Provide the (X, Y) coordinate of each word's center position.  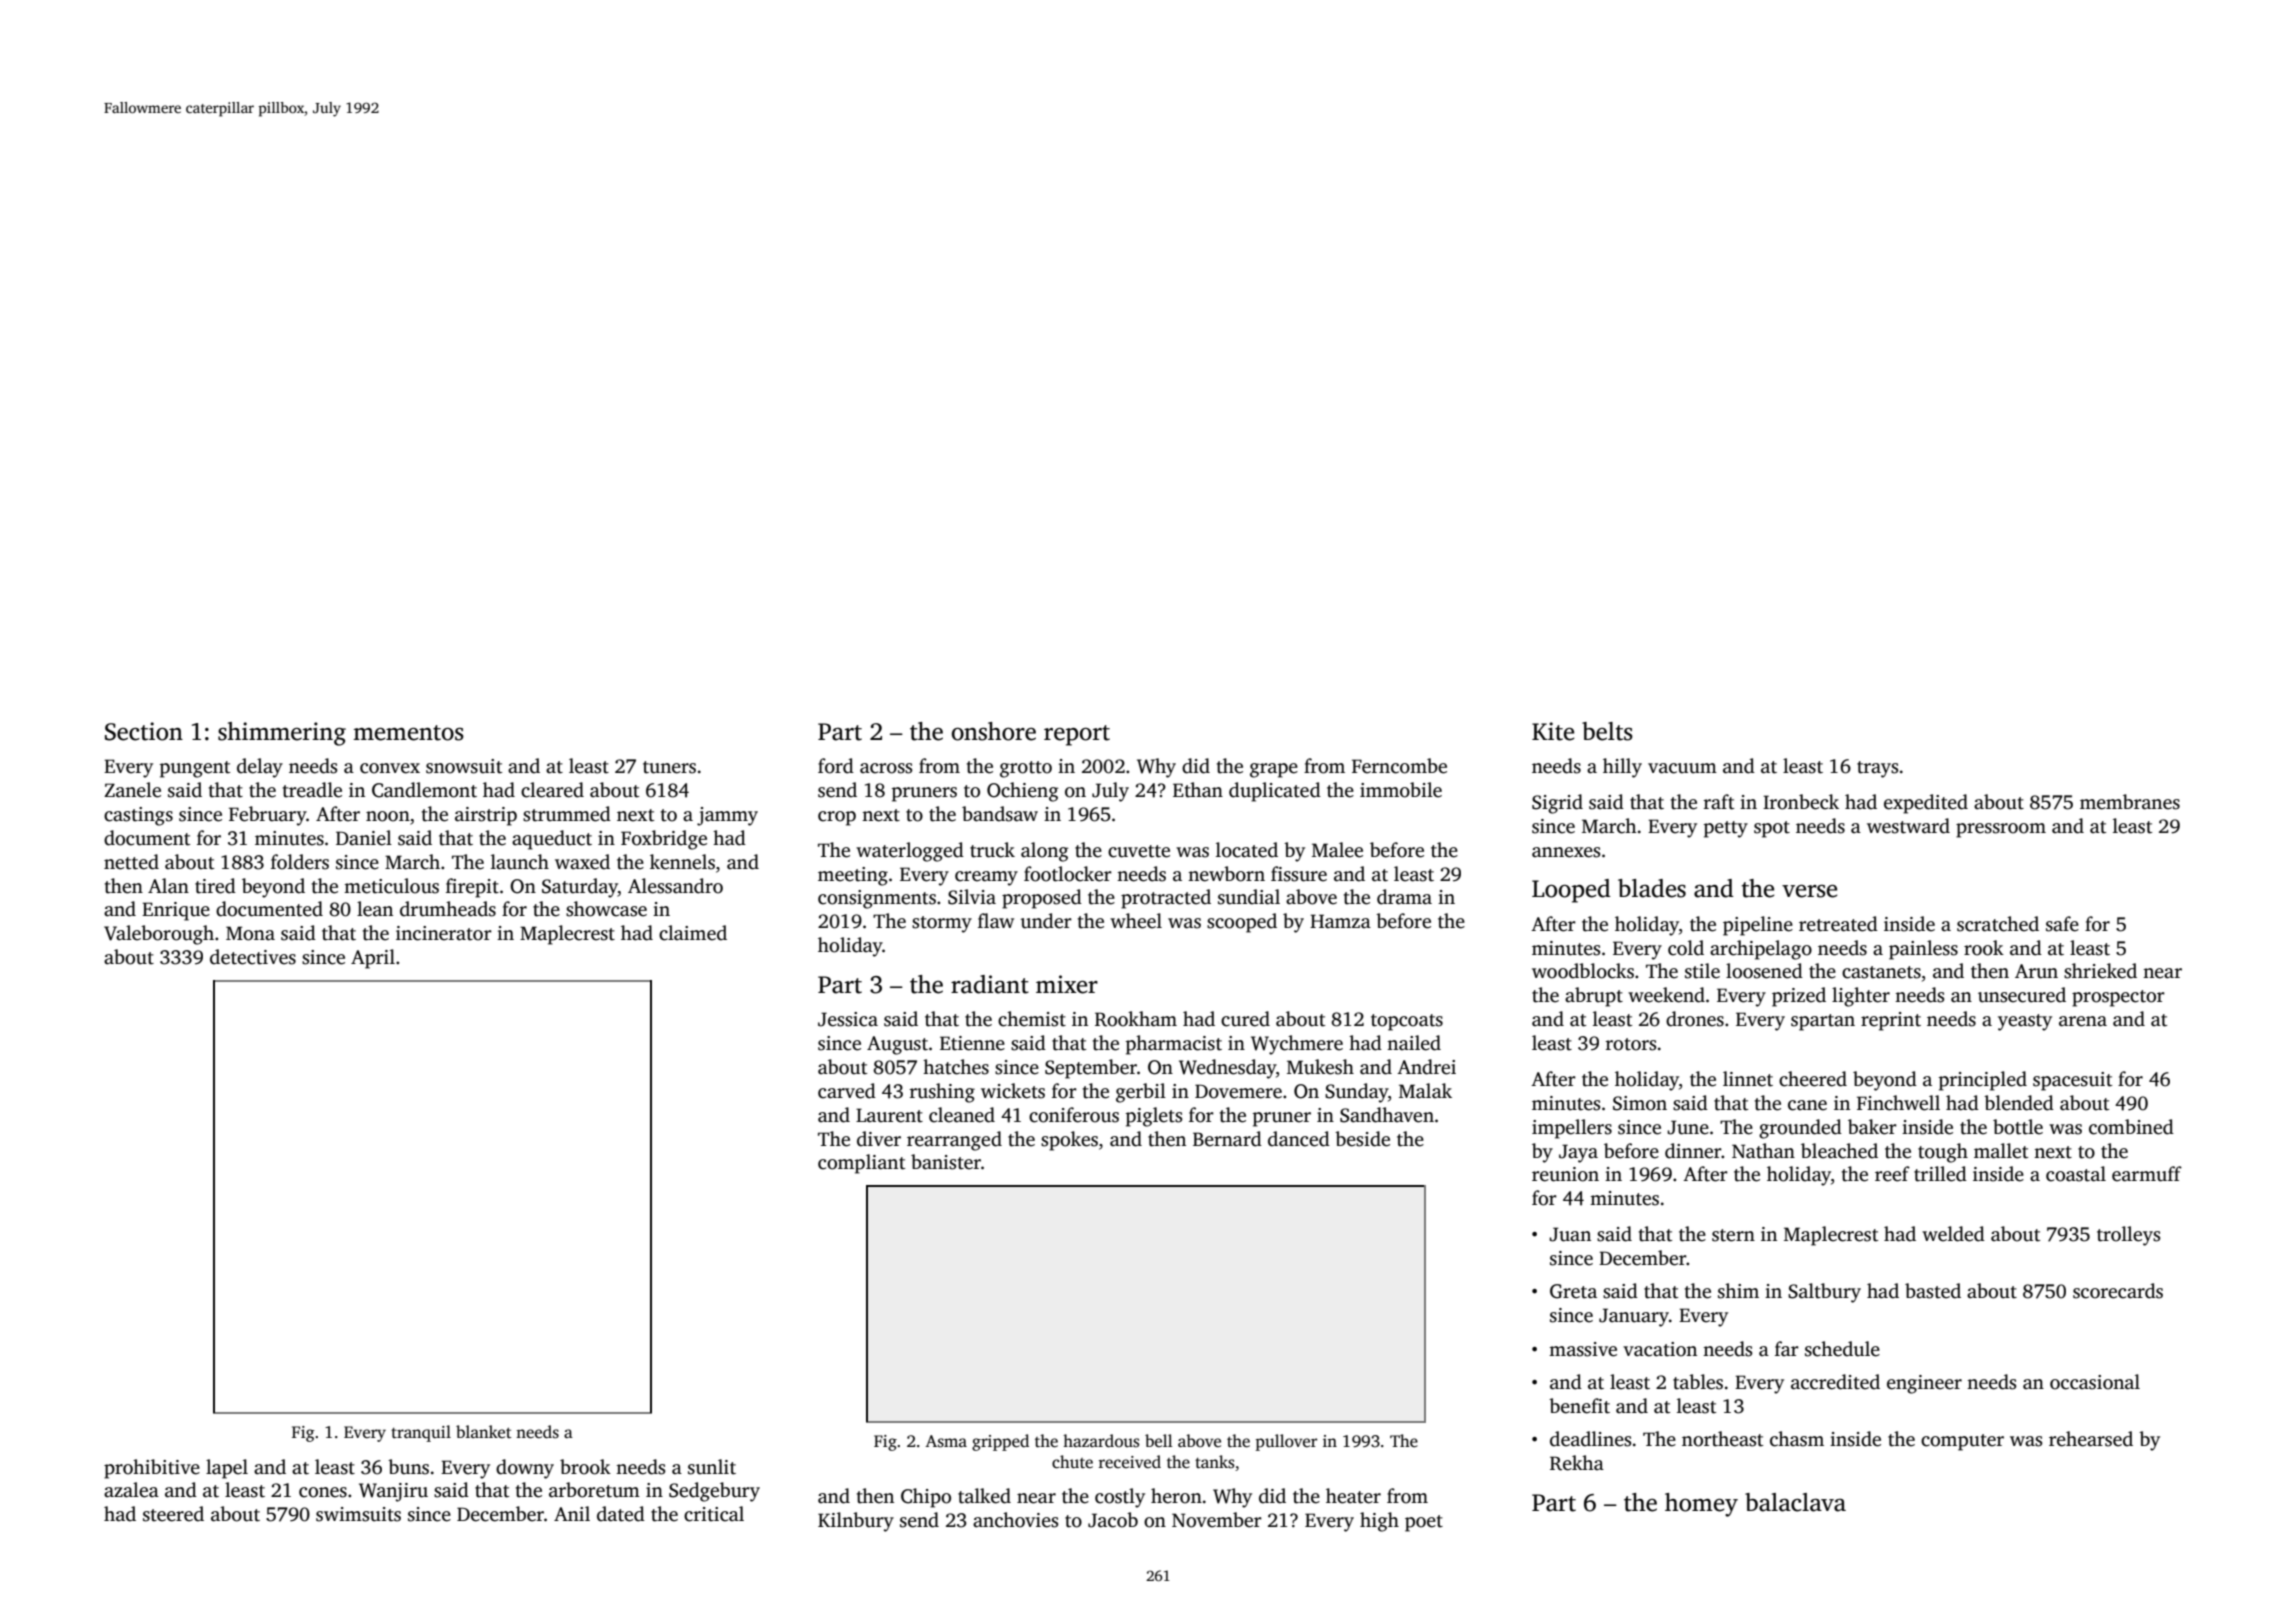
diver (879, 1139)
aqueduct (552, 840)
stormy (942, 924)
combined (2131, 1127)
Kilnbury (856, 1522)
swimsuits (358, 1514)
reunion (1565, 1174)
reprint (1891, 1021)
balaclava (1795, 1502)
